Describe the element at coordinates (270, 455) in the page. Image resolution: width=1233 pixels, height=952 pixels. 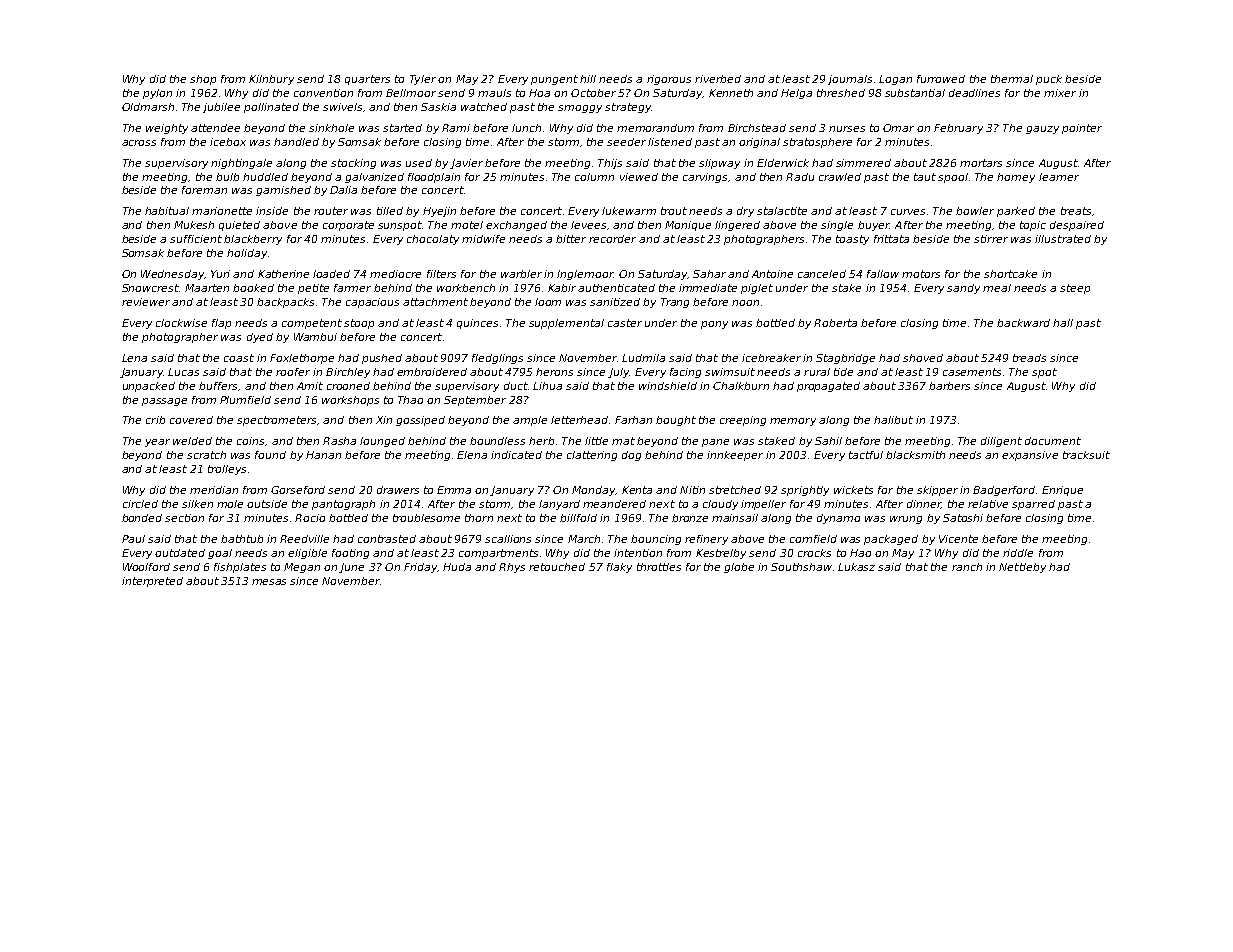
I see `found` at that location.
